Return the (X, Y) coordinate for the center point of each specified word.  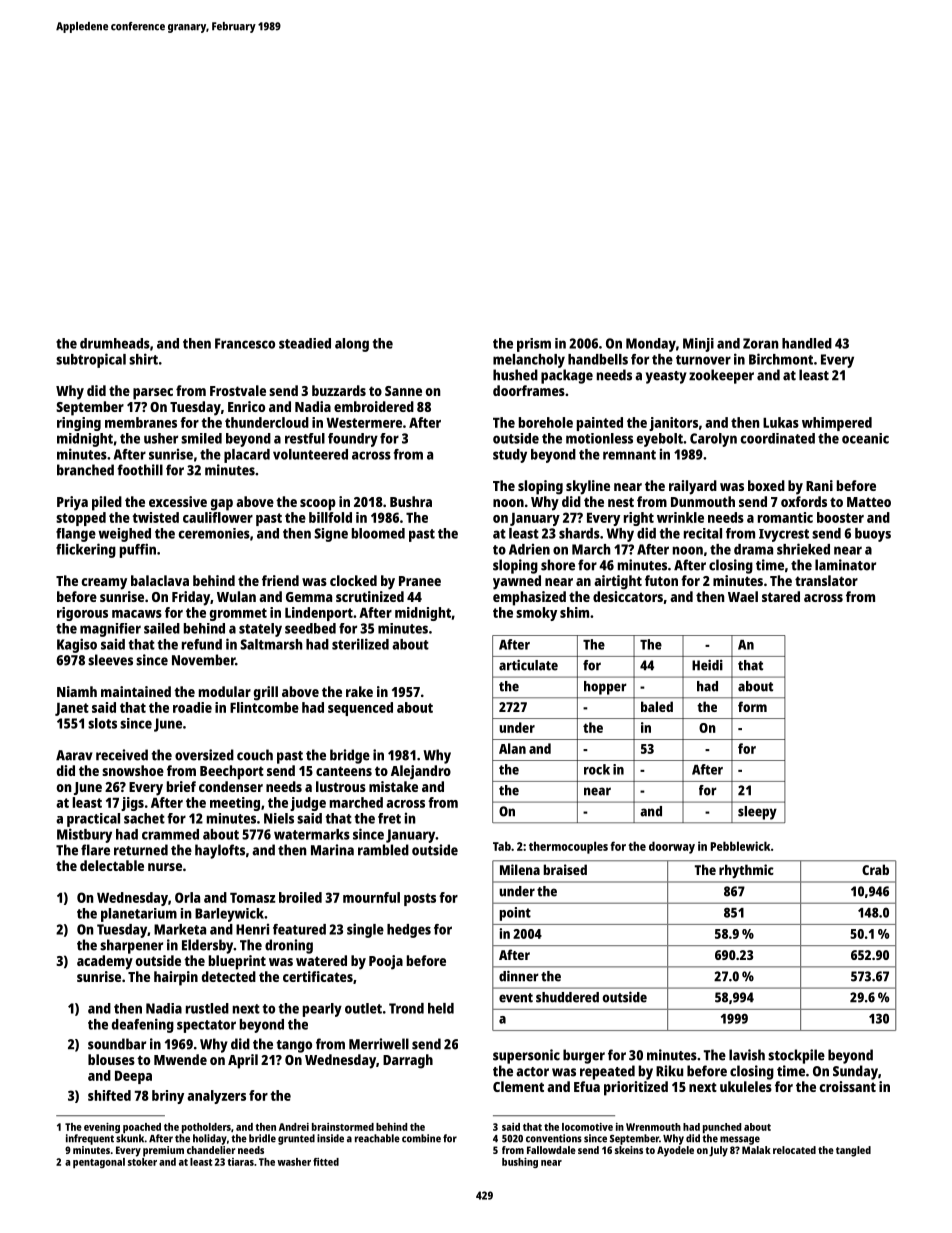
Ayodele (675, 1151)
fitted (326, 1162)
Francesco (245, 343)
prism (534, 345)
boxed (766, 485)
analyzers (216, 1097)
